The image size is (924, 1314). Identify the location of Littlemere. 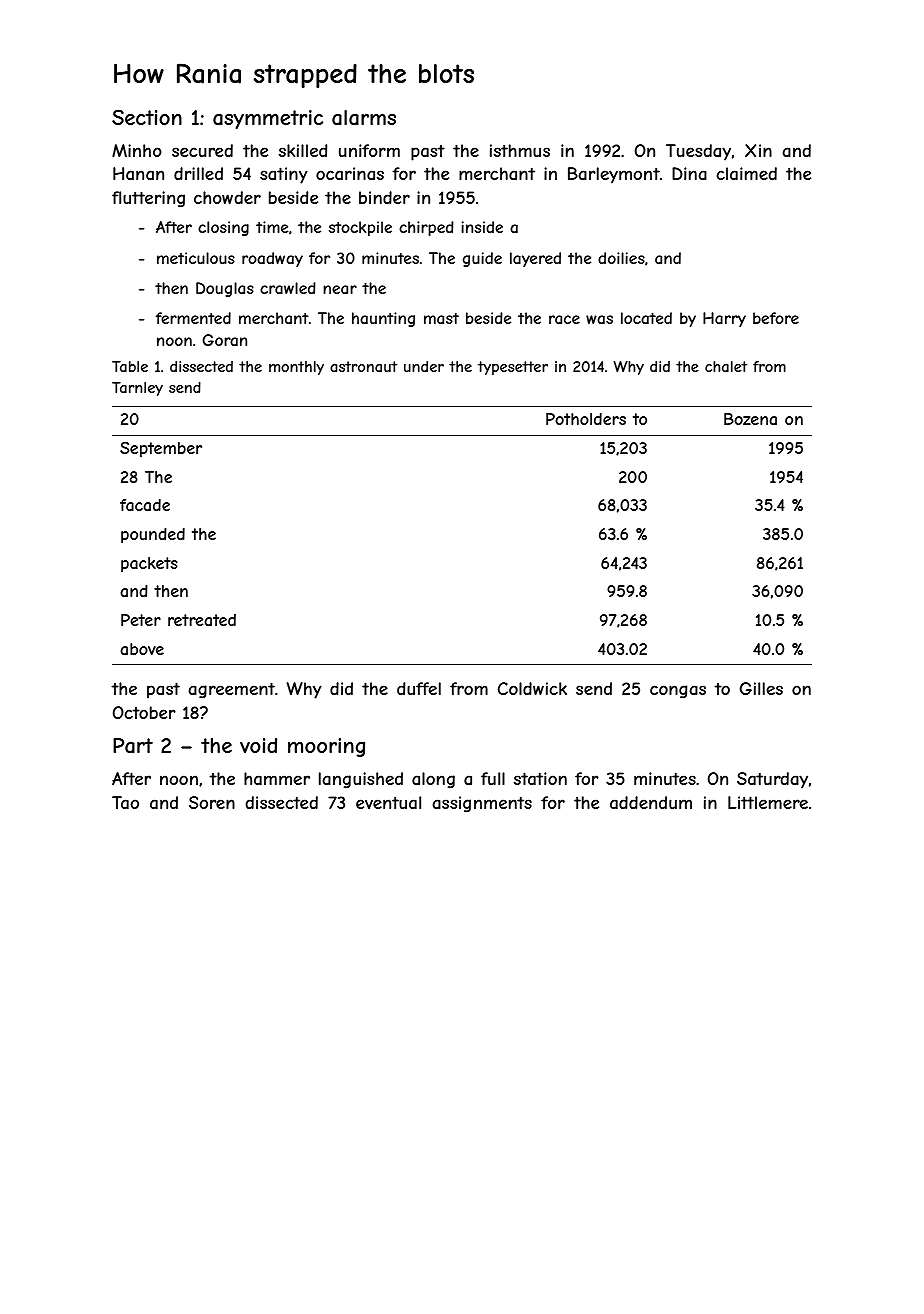
(768, 802).
